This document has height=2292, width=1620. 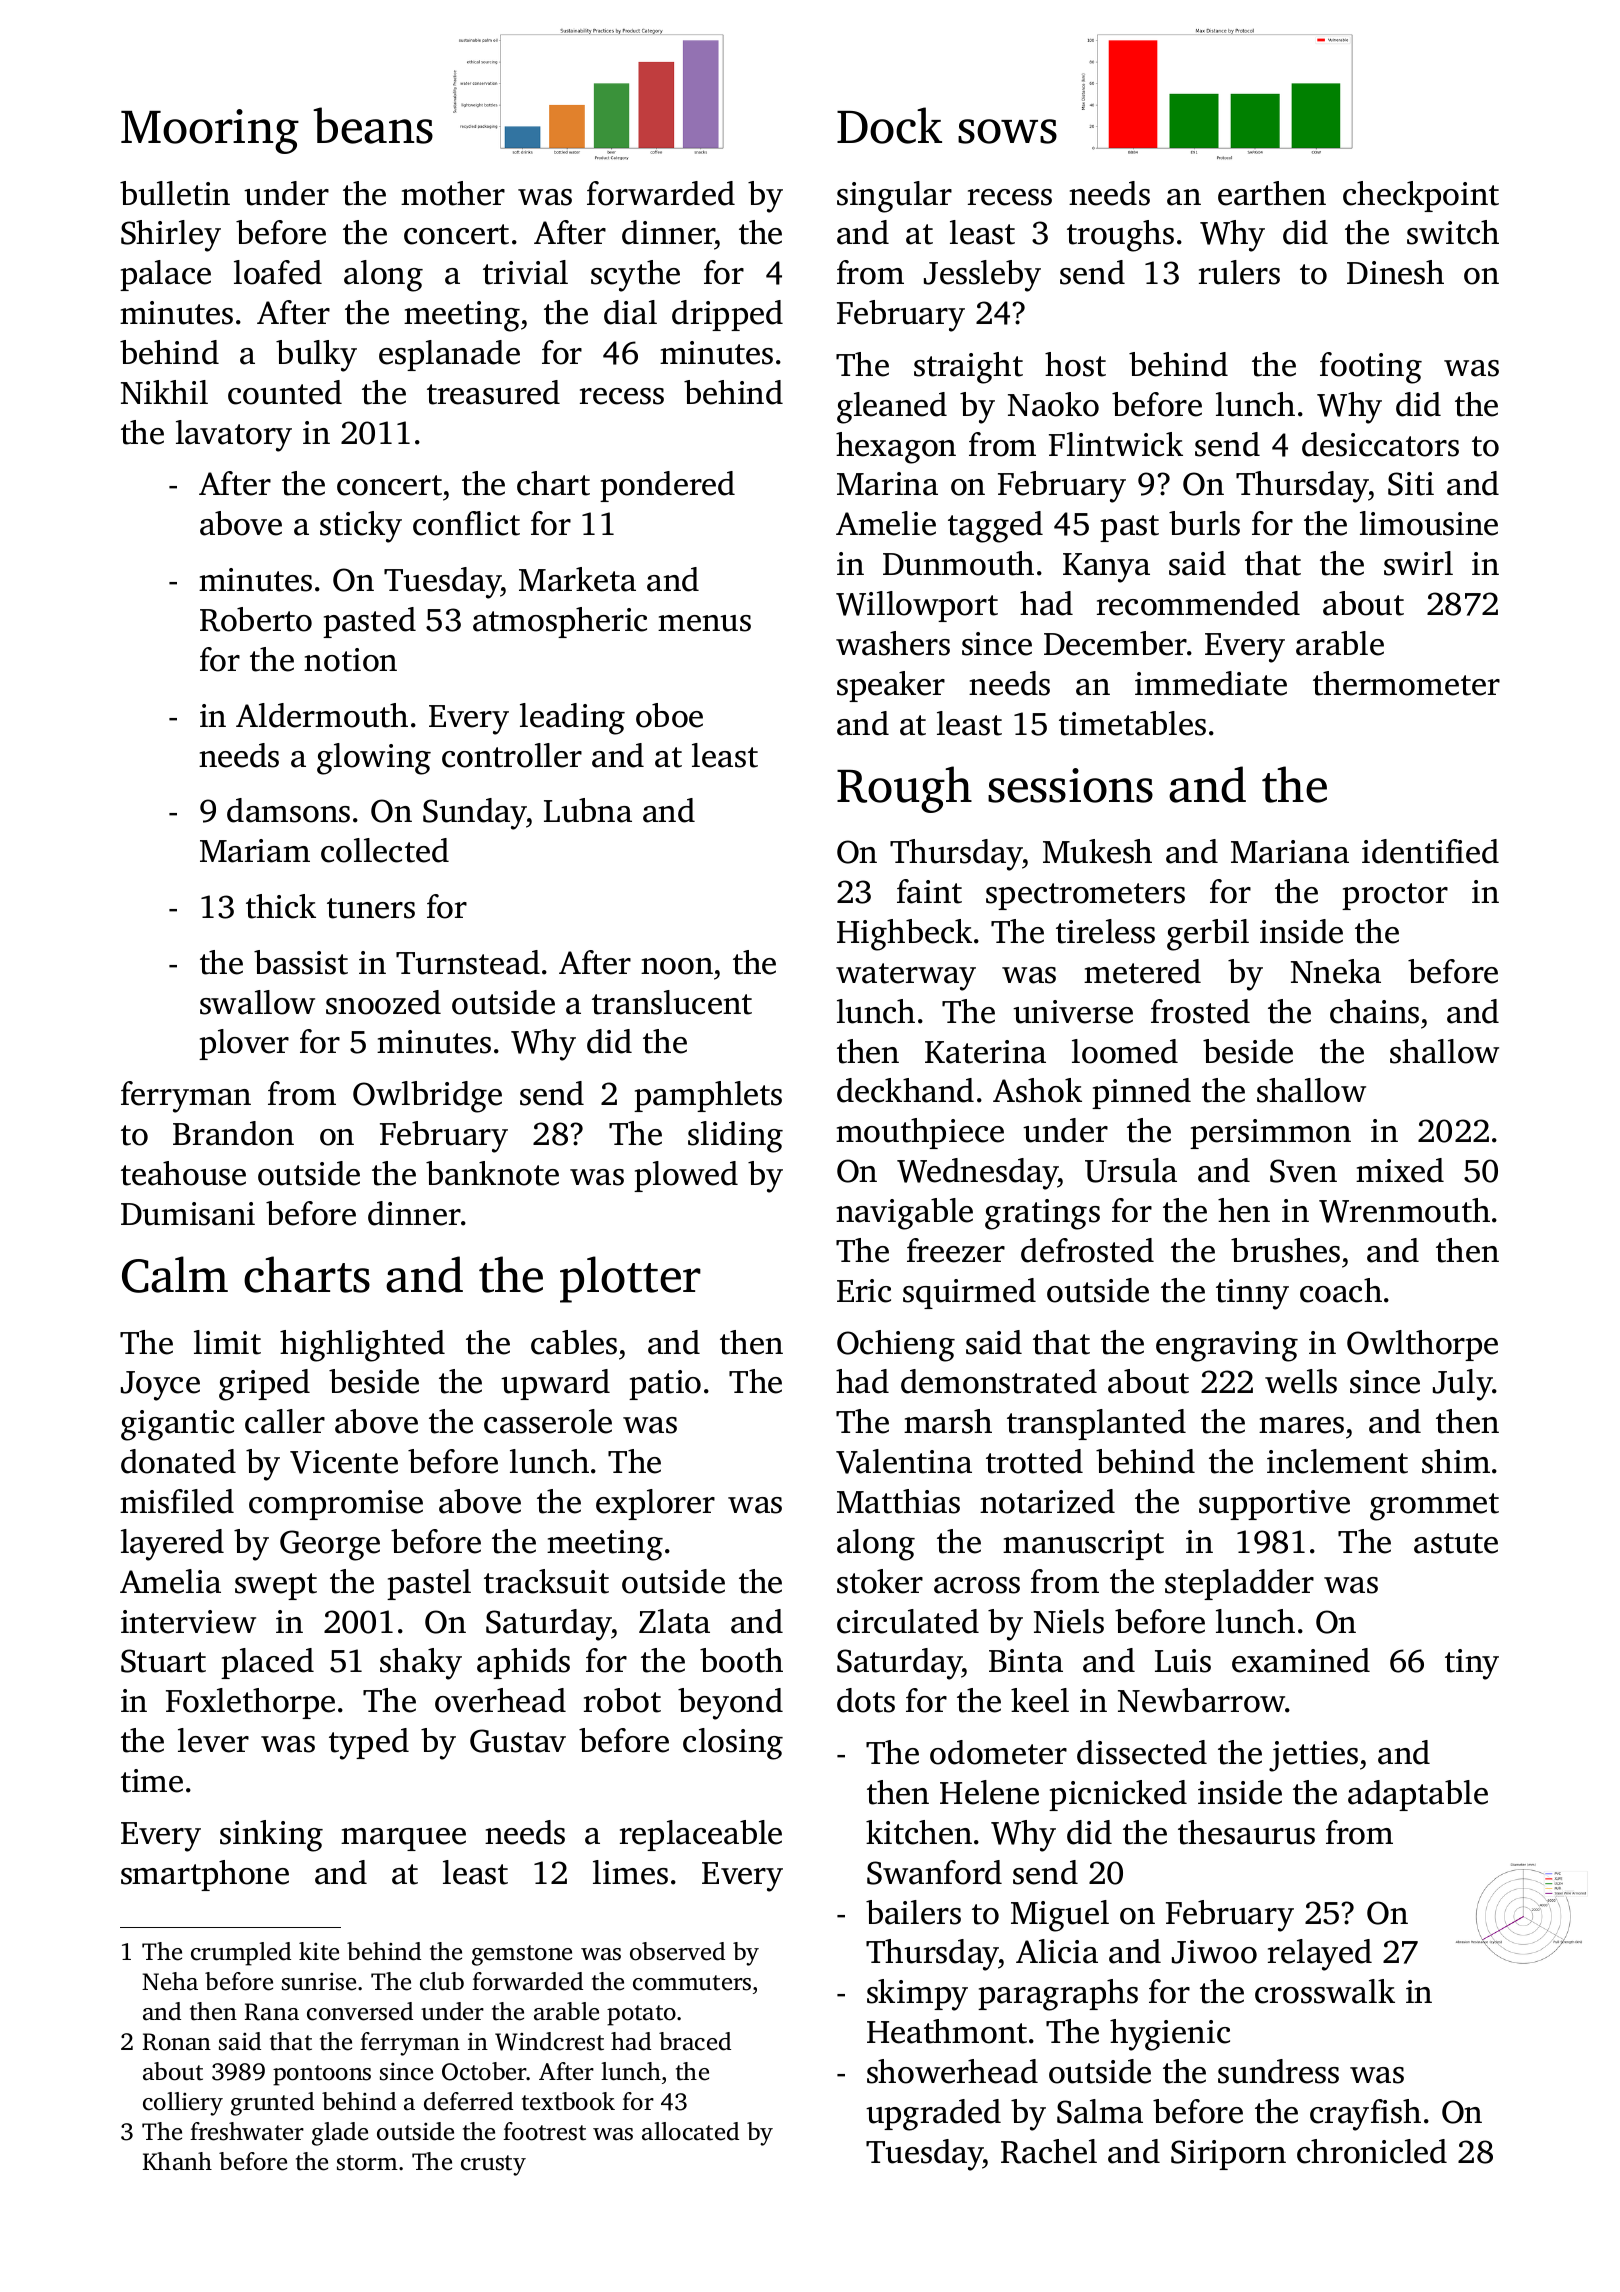 What do you see at coordinates (898, 1501) in the document?
I see `Matthias` at bounding box center [898, 1501].
